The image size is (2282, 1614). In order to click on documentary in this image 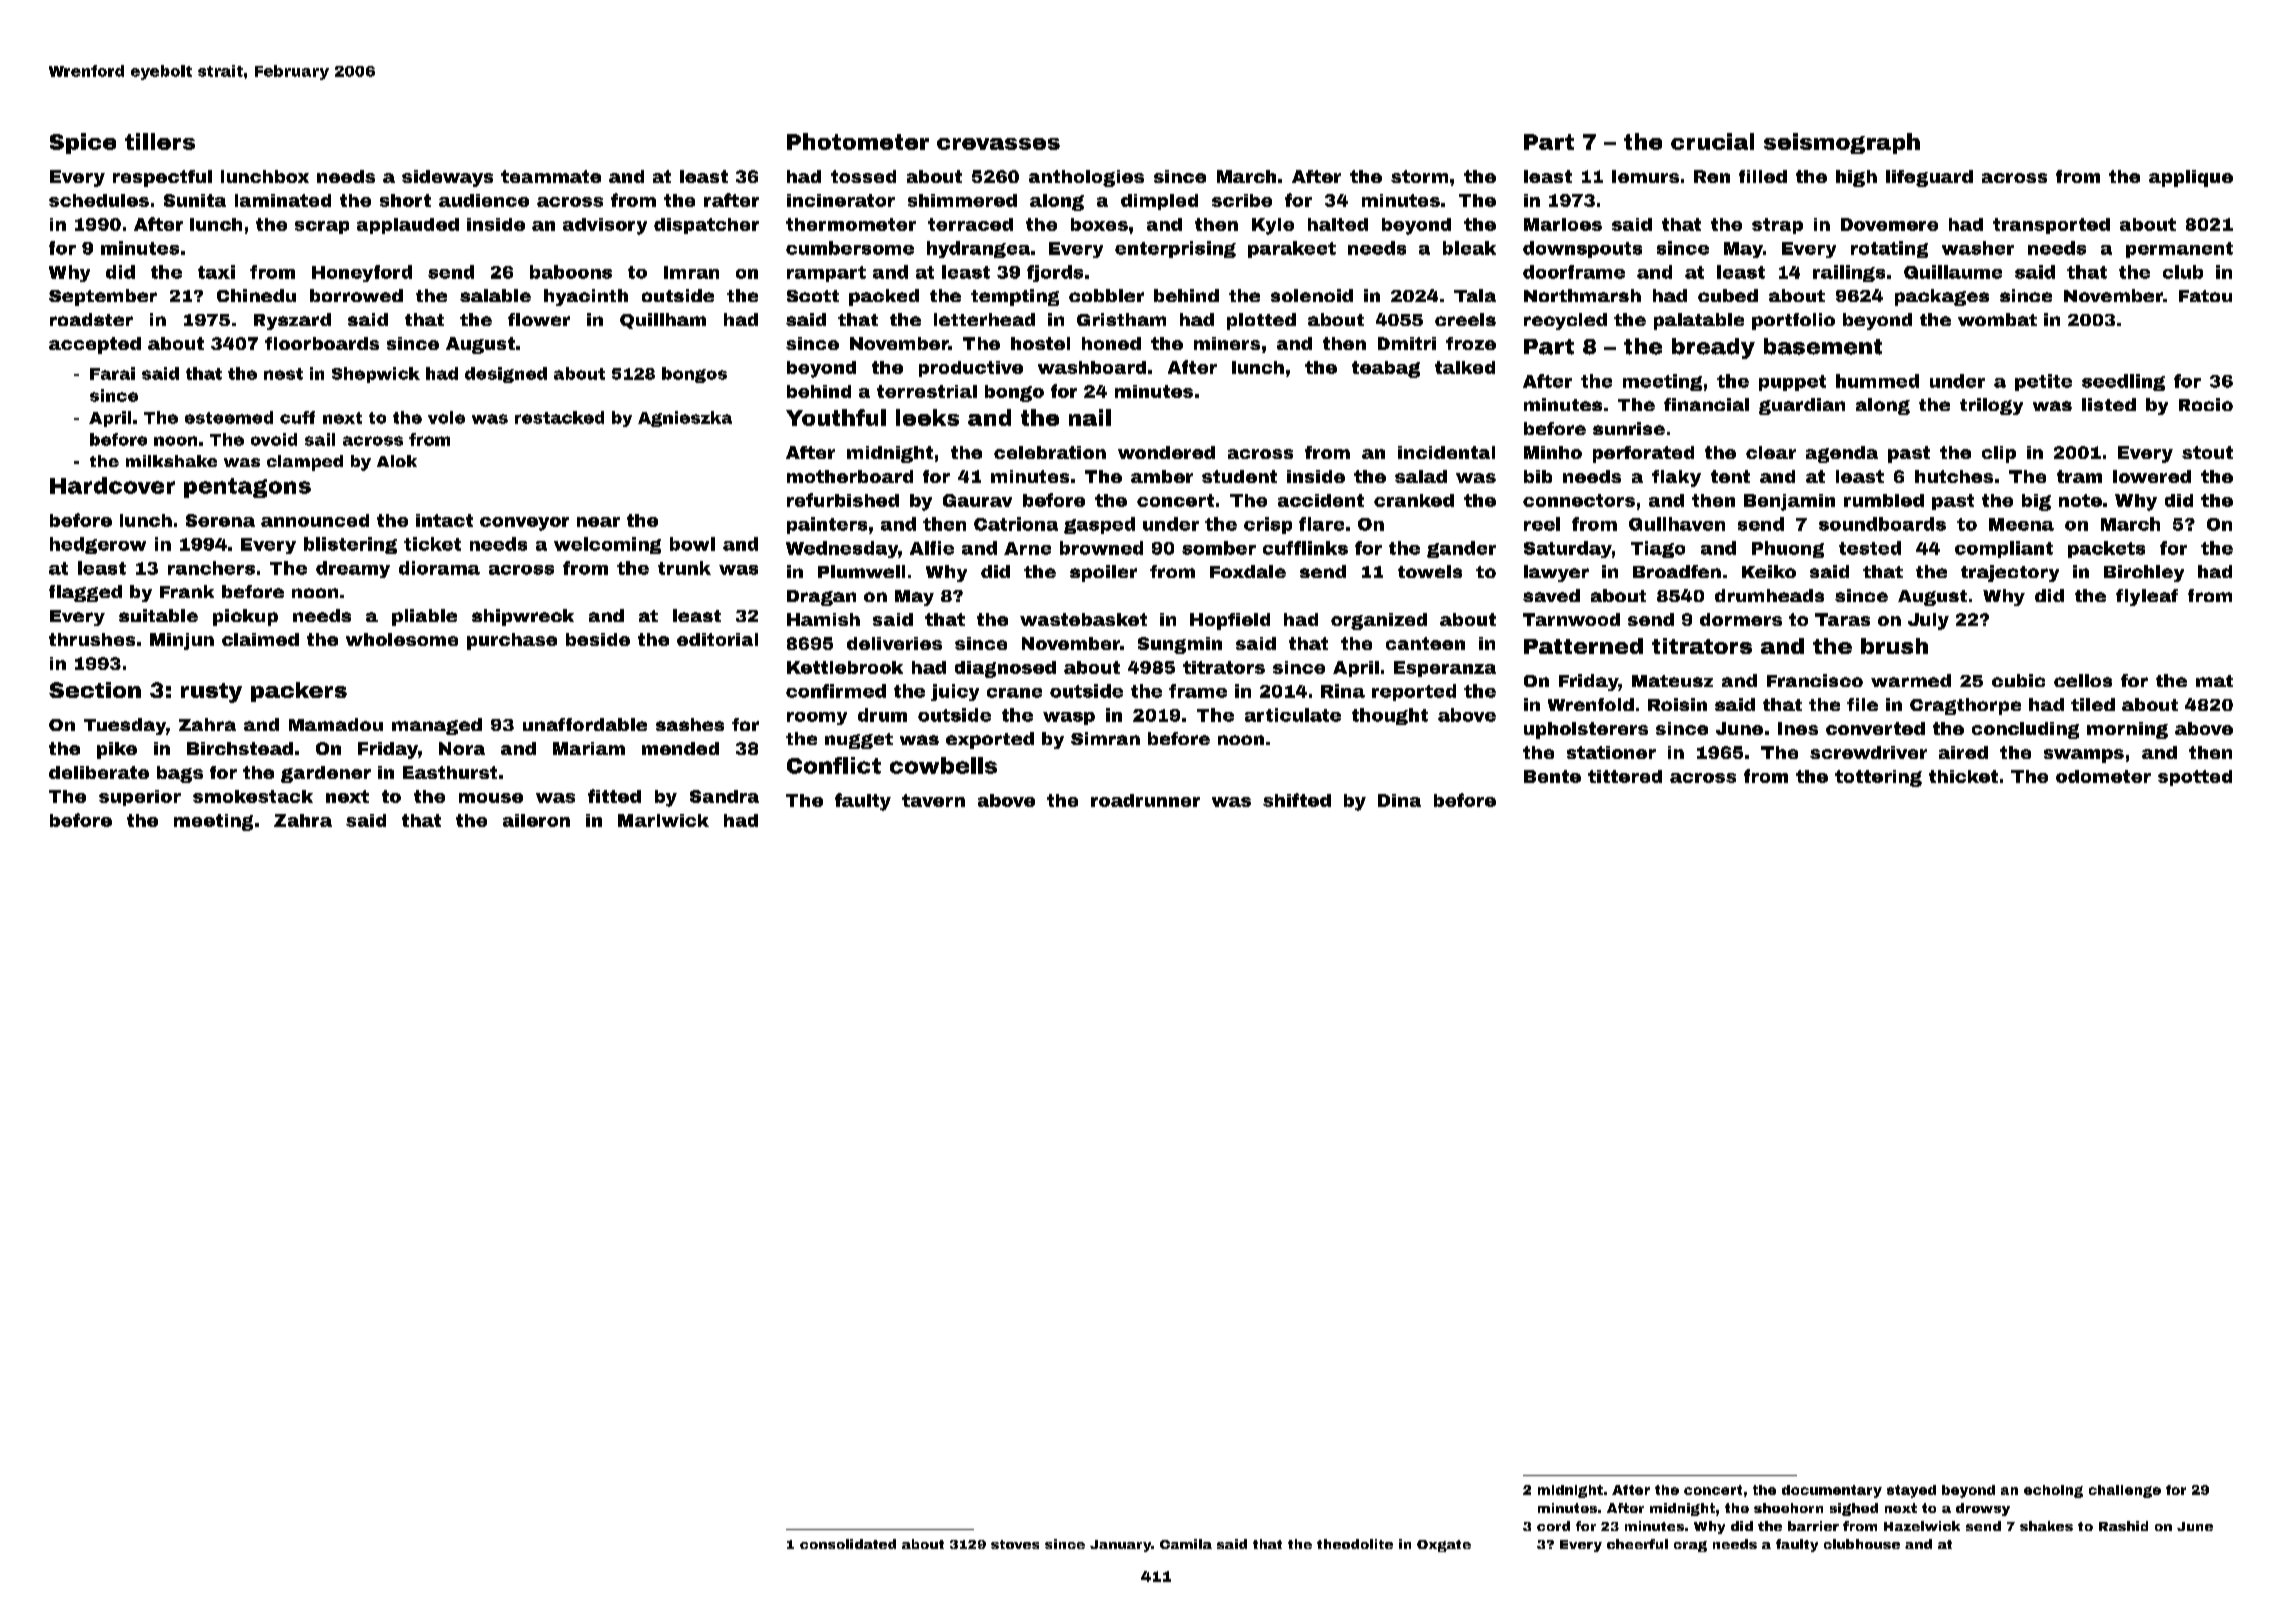, I will do `click(1832, 1491)`.
